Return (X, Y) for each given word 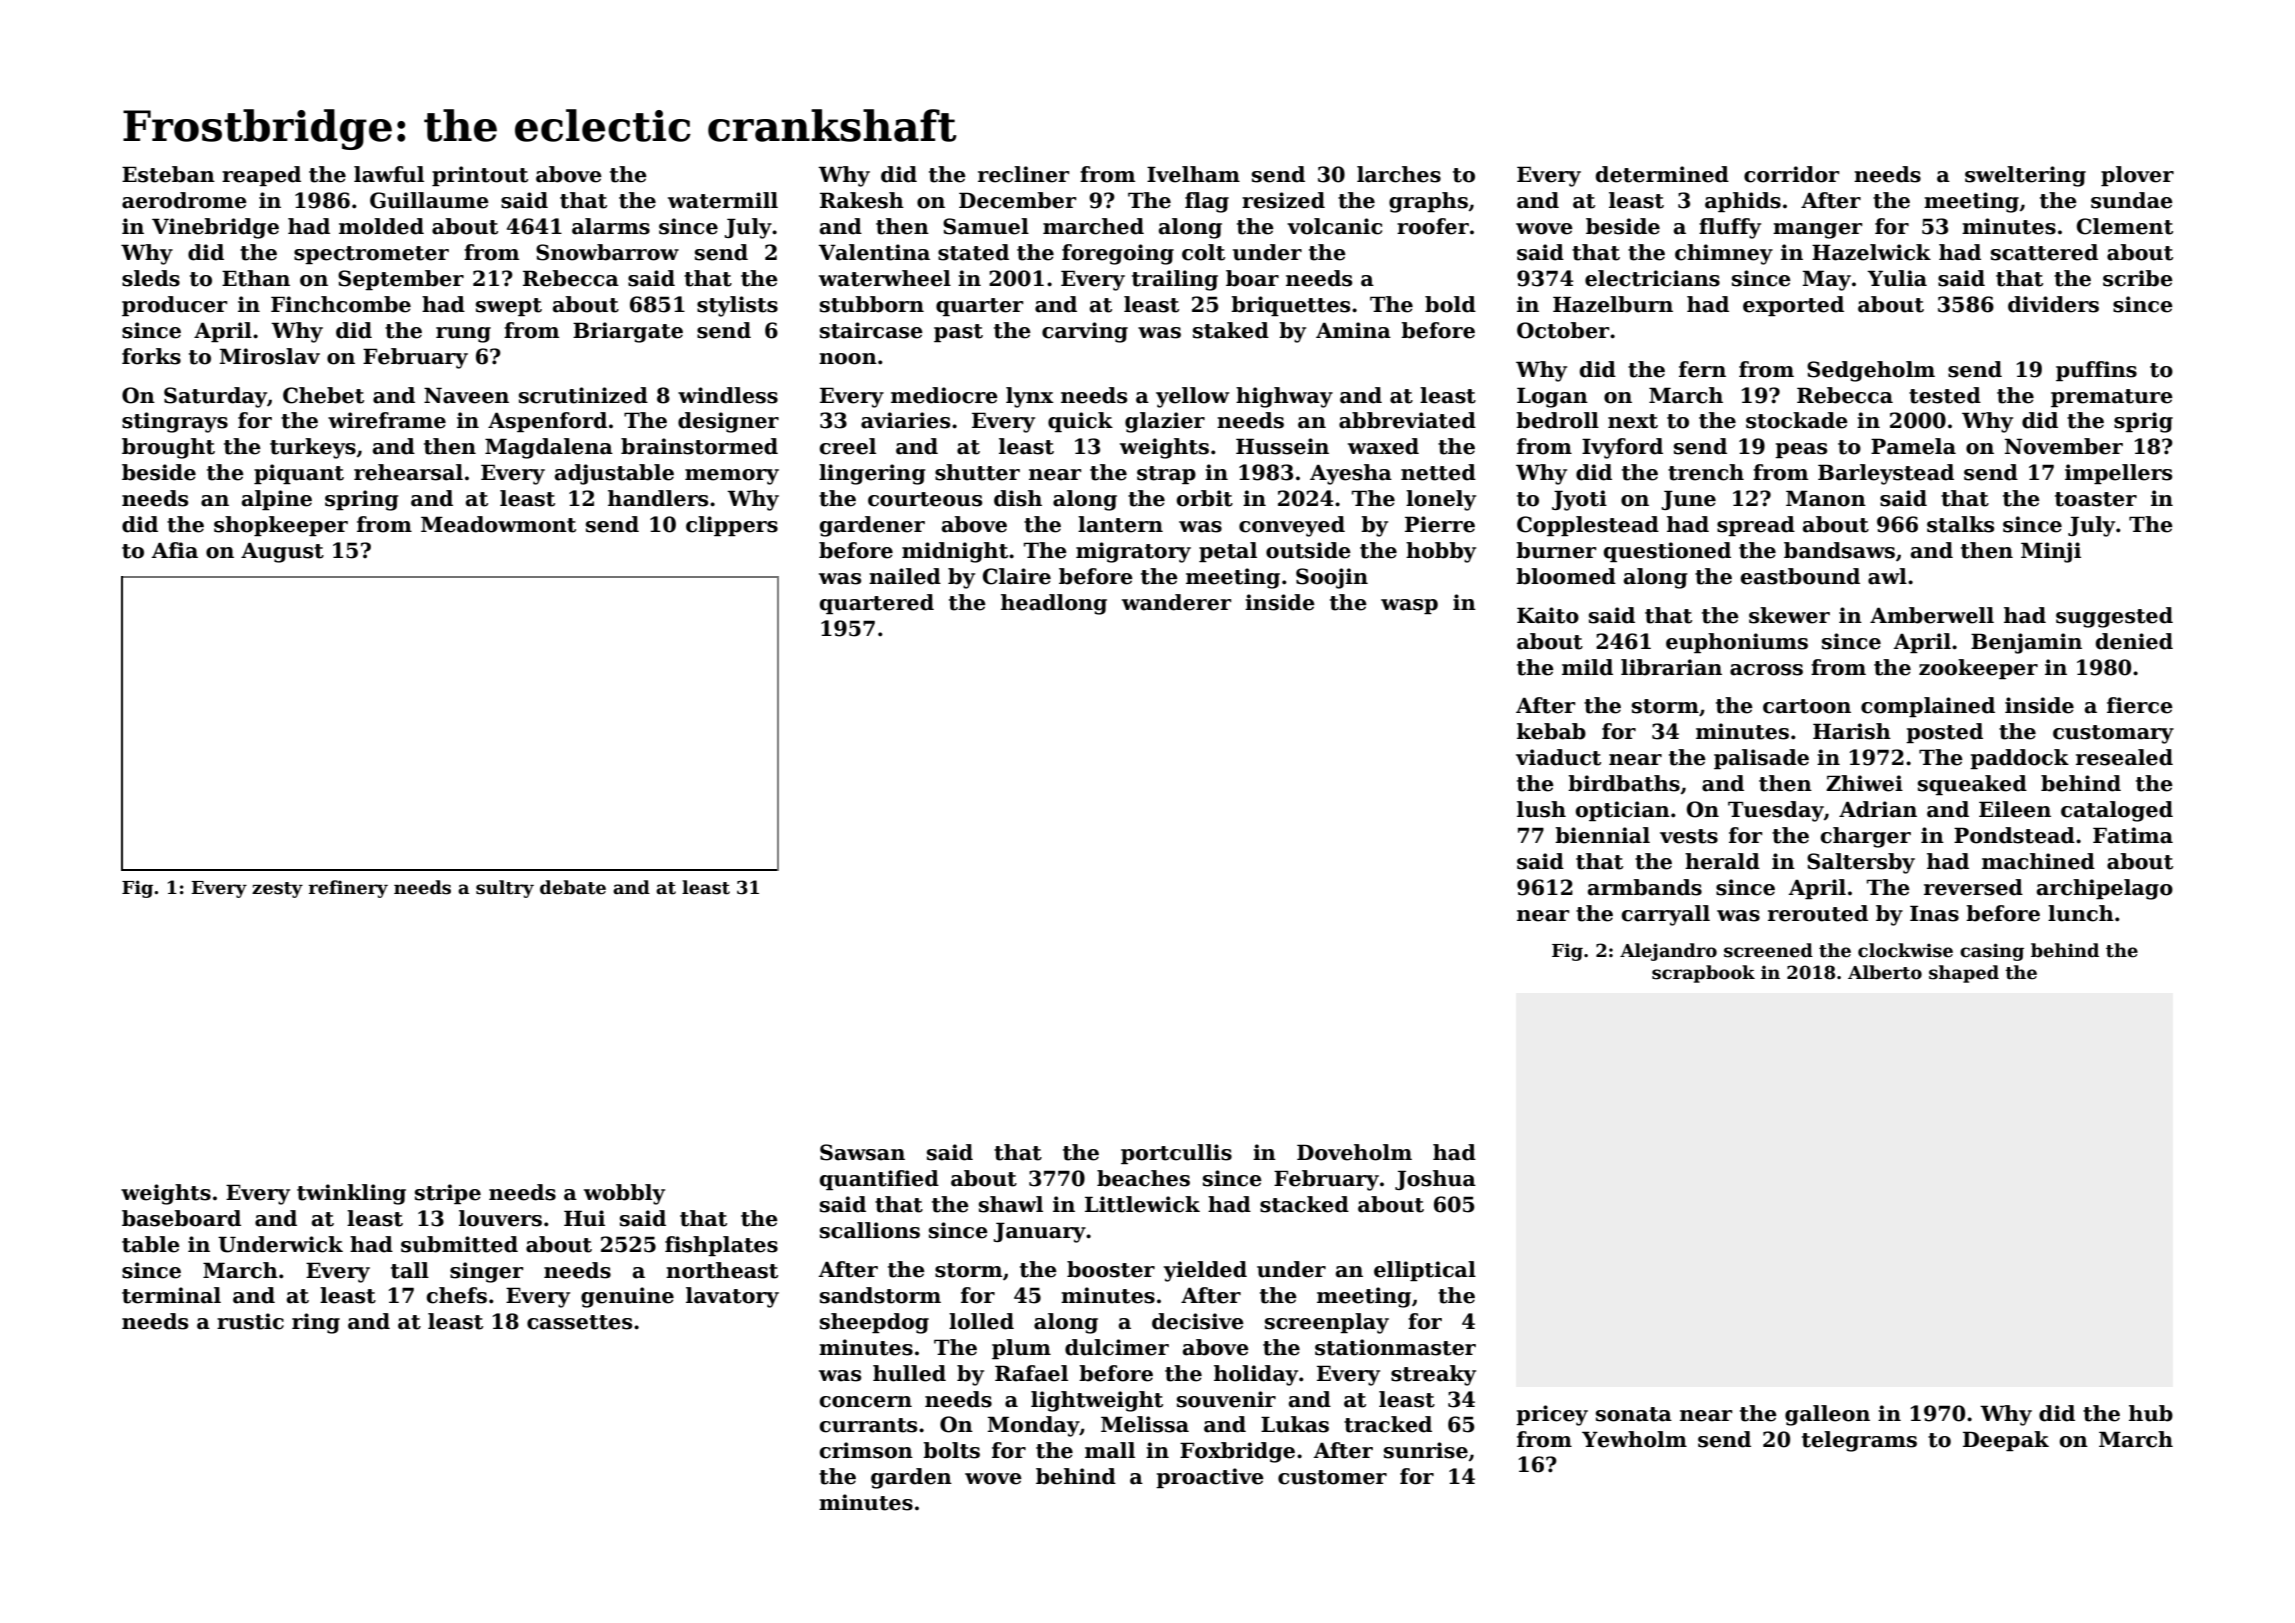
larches (1399, 174)
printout (480, 176)
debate (573, 887)
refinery (348, 889)
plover (2137, 176)
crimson (866, 1450)
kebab (1551, 731)
